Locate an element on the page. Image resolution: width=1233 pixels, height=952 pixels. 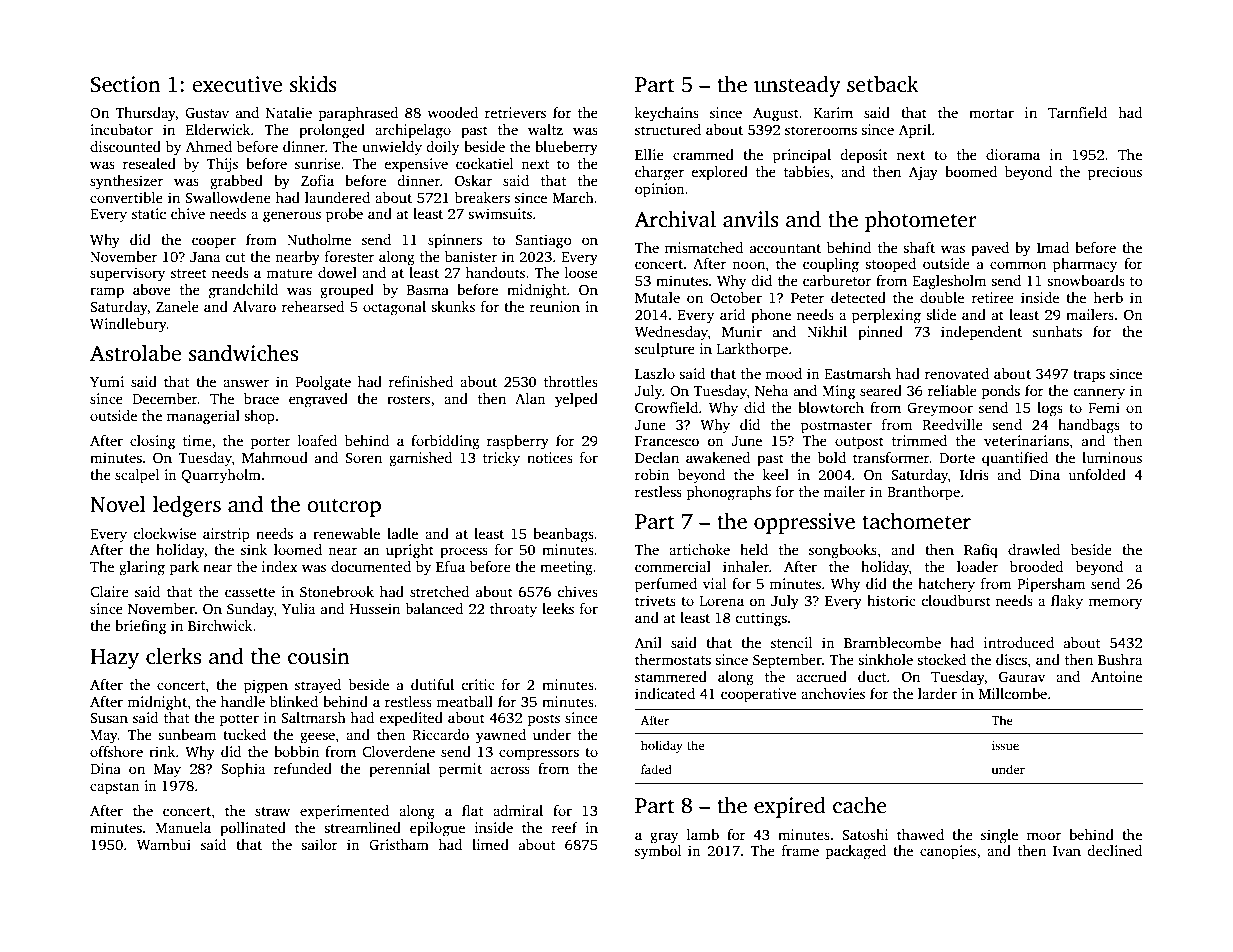
Mahmoud is located at coordinates (275, 457).
